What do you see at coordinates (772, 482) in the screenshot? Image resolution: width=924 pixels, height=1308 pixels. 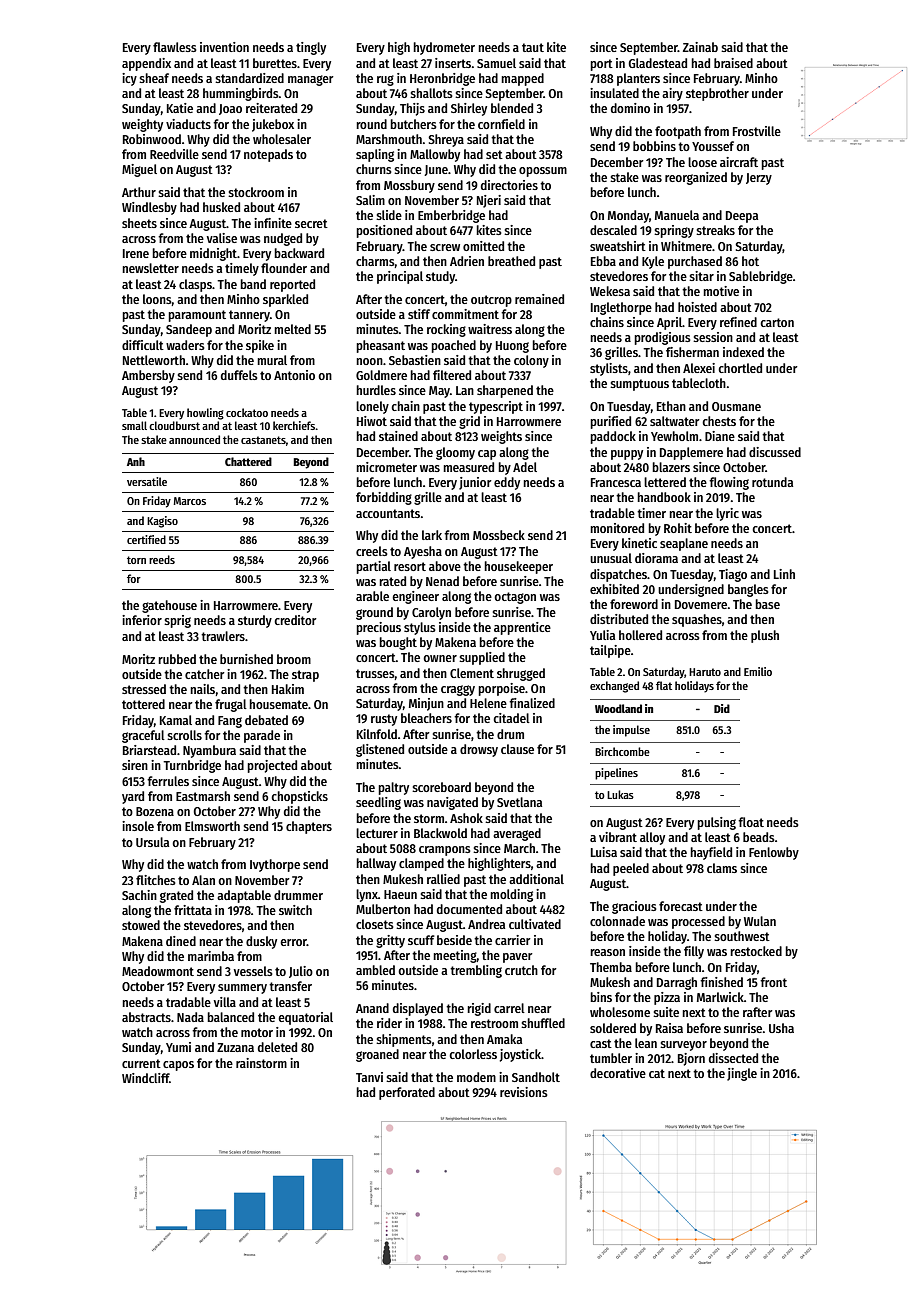 I see `rotunda` at bounding box center [772, 482].
